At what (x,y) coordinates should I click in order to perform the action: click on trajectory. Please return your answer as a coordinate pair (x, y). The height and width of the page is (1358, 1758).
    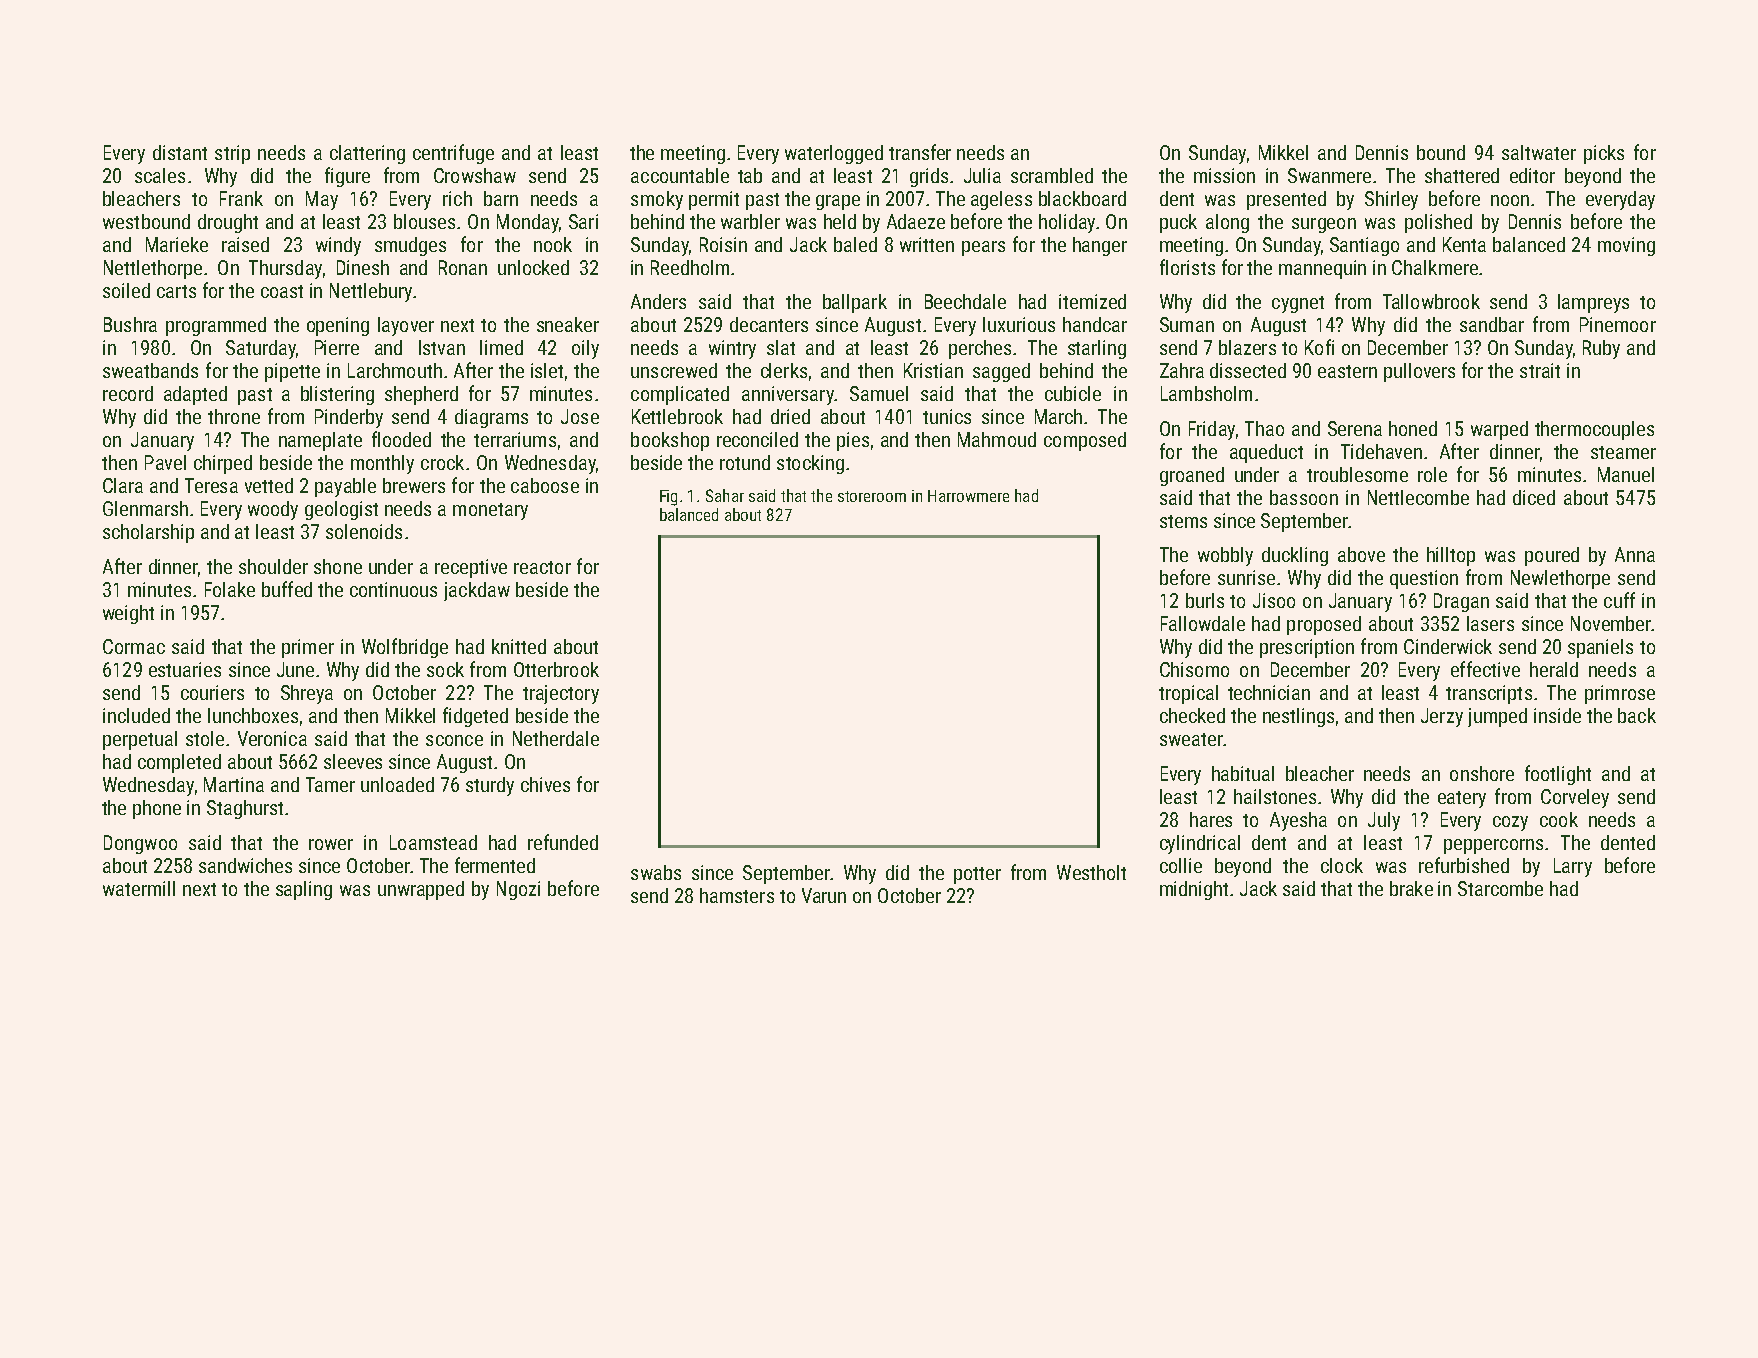
    Looking at the image, I should click on (561, 694).
